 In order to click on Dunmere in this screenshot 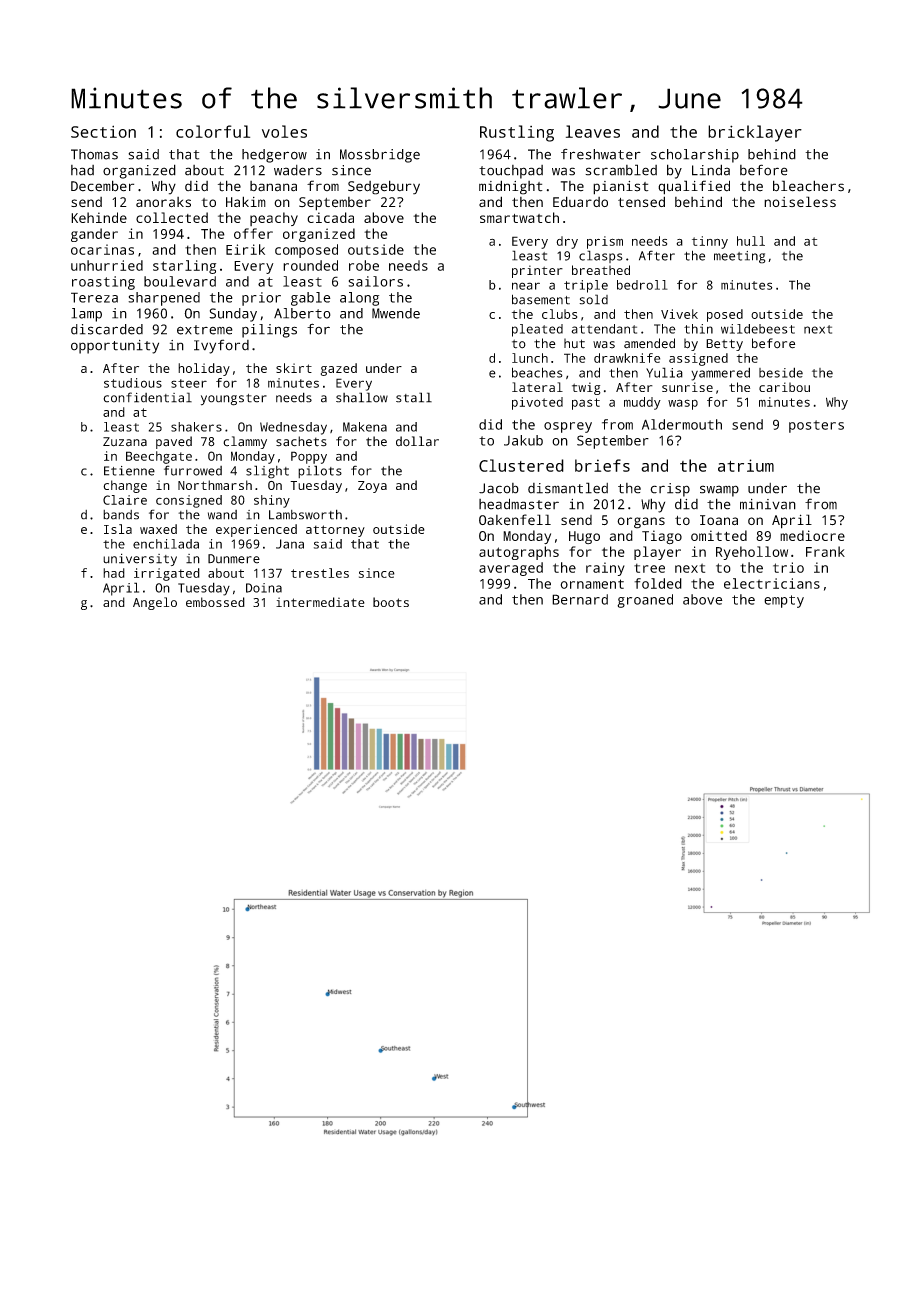, I will do `click(234, 559)`.
